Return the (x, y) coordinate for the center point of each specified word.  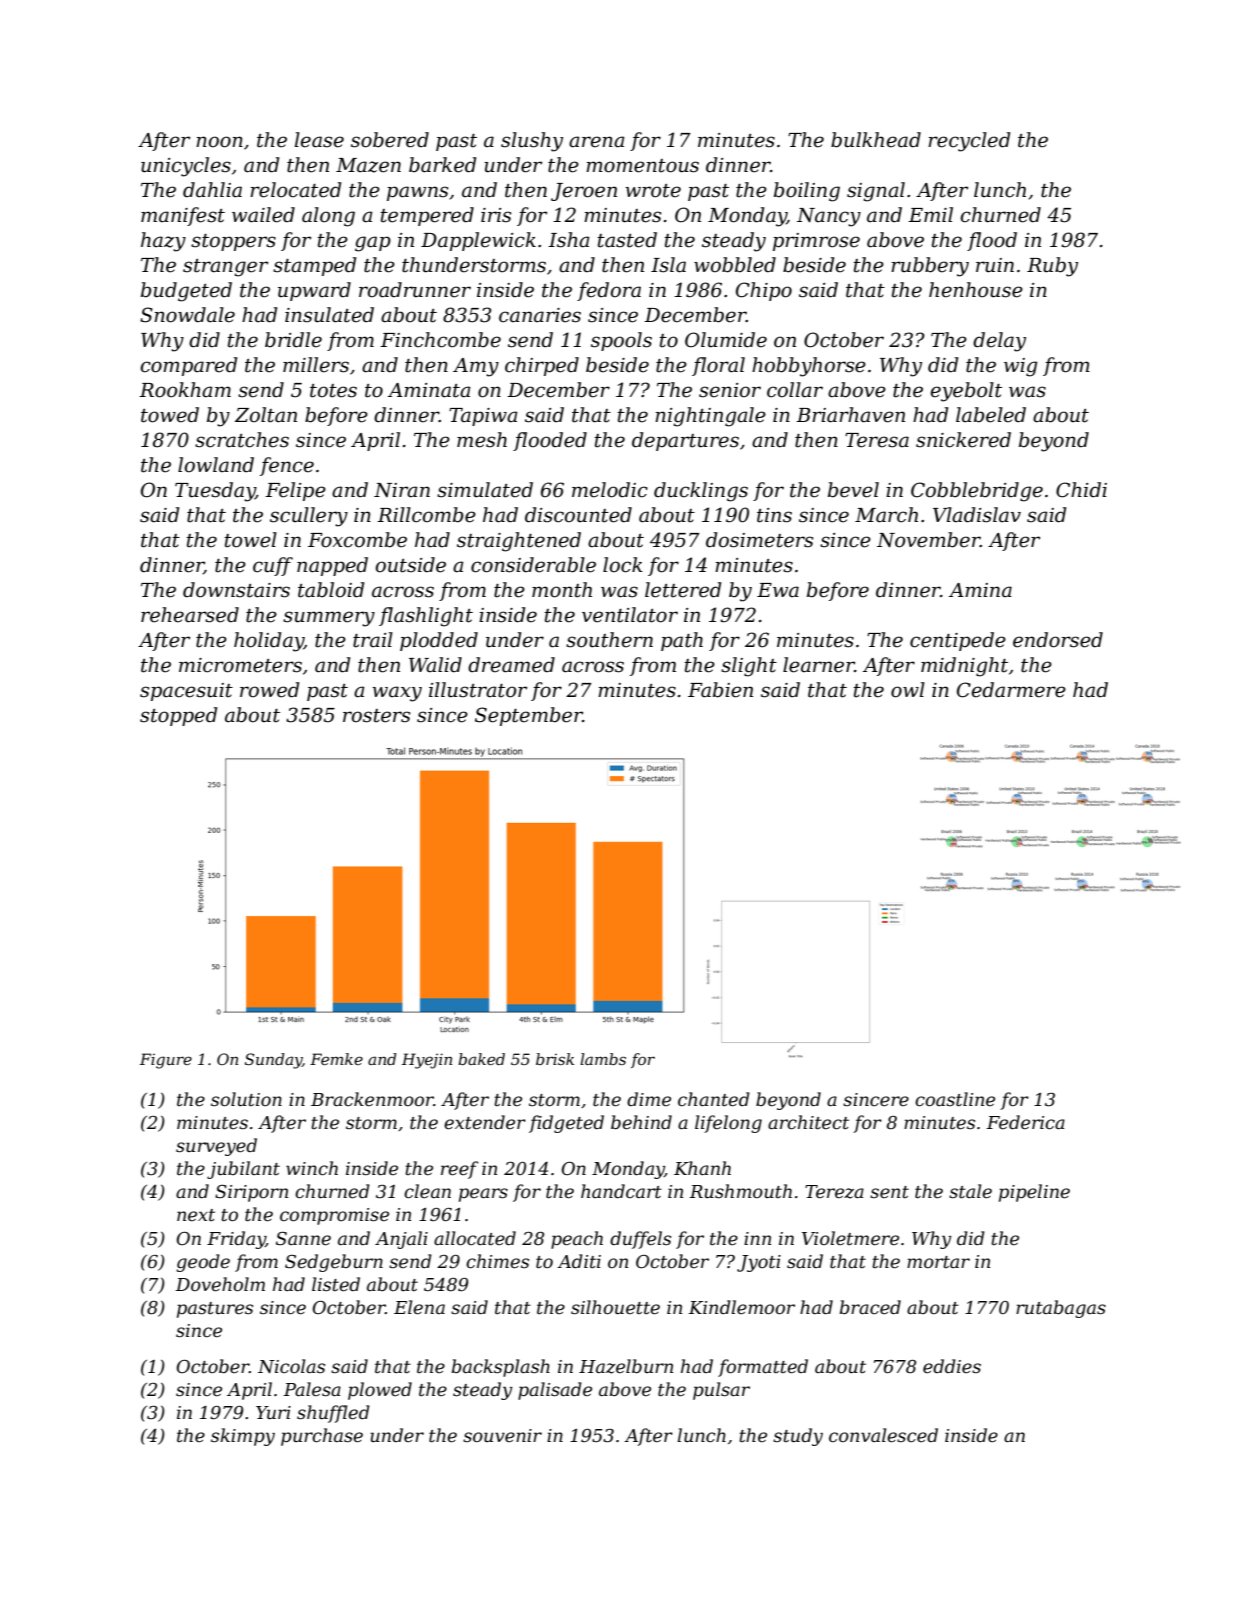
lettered (683, 590)
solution (246, 1099)
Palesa (312, 1389)
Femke (336, 1059)
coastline (955, 1099)
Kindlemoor (741, 1307)
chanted (714, 1099)
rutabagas (1061, 1309)
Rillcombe (426, 515)
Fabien (720, 690)
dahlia (212, 190)
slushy (532, 142)
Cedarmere (1011, 690)
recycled (969, 142)
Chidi (1081, 490)
